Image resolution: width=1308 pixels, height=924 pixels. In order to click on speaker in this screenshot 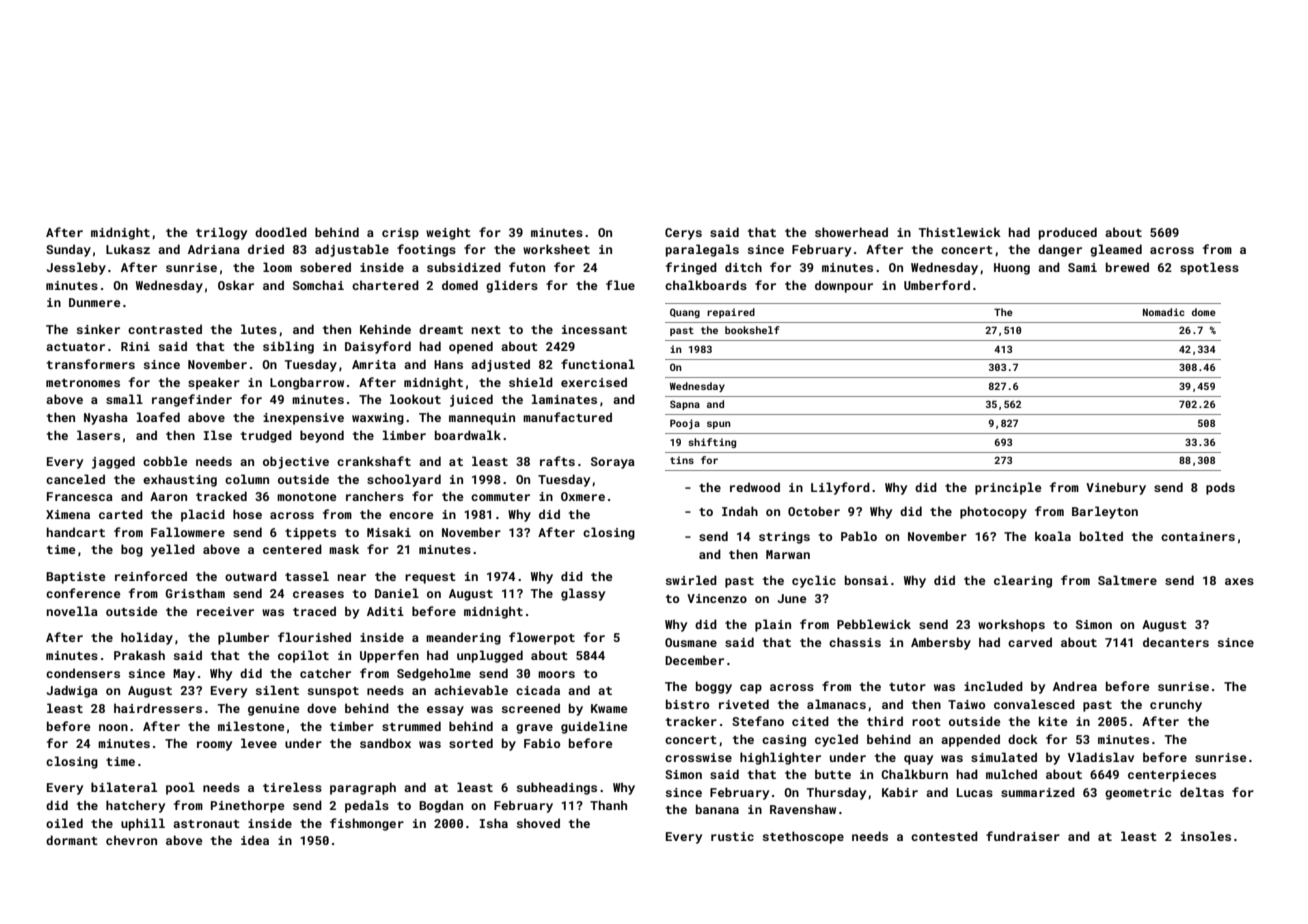, I will do `click(214, 383)`.
